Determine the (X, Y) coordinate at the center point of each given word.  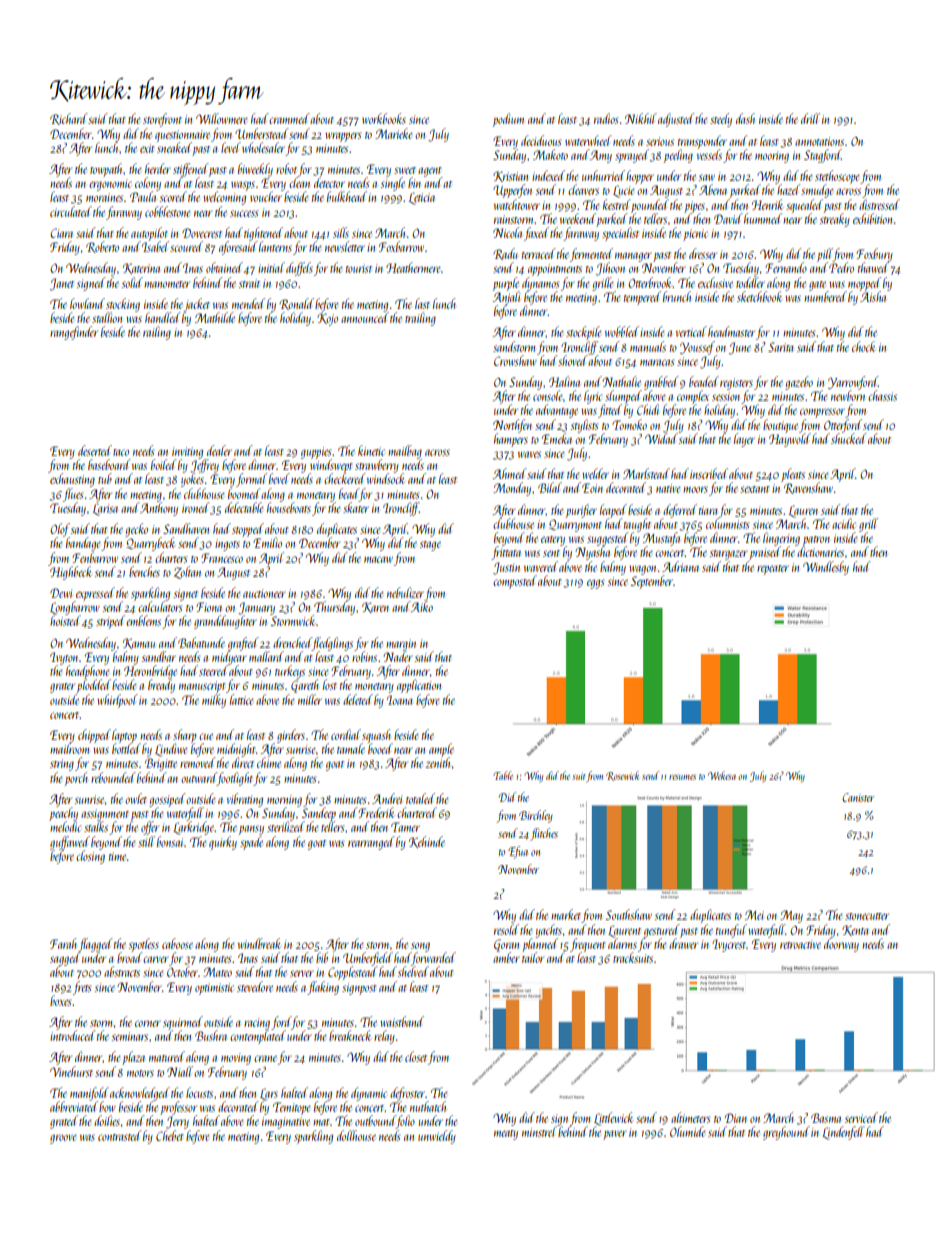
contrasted (120, 1135)
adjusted (676, 120)
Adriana (680, 566)
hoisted (65, 620)
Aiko (422, 606)
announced (365, 317)
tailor (533, 957)
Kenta (855, 930)
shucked (849, 438)
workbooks (384, 118)
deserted (95, 450)
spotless (144, 945)
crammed (289, 118)
